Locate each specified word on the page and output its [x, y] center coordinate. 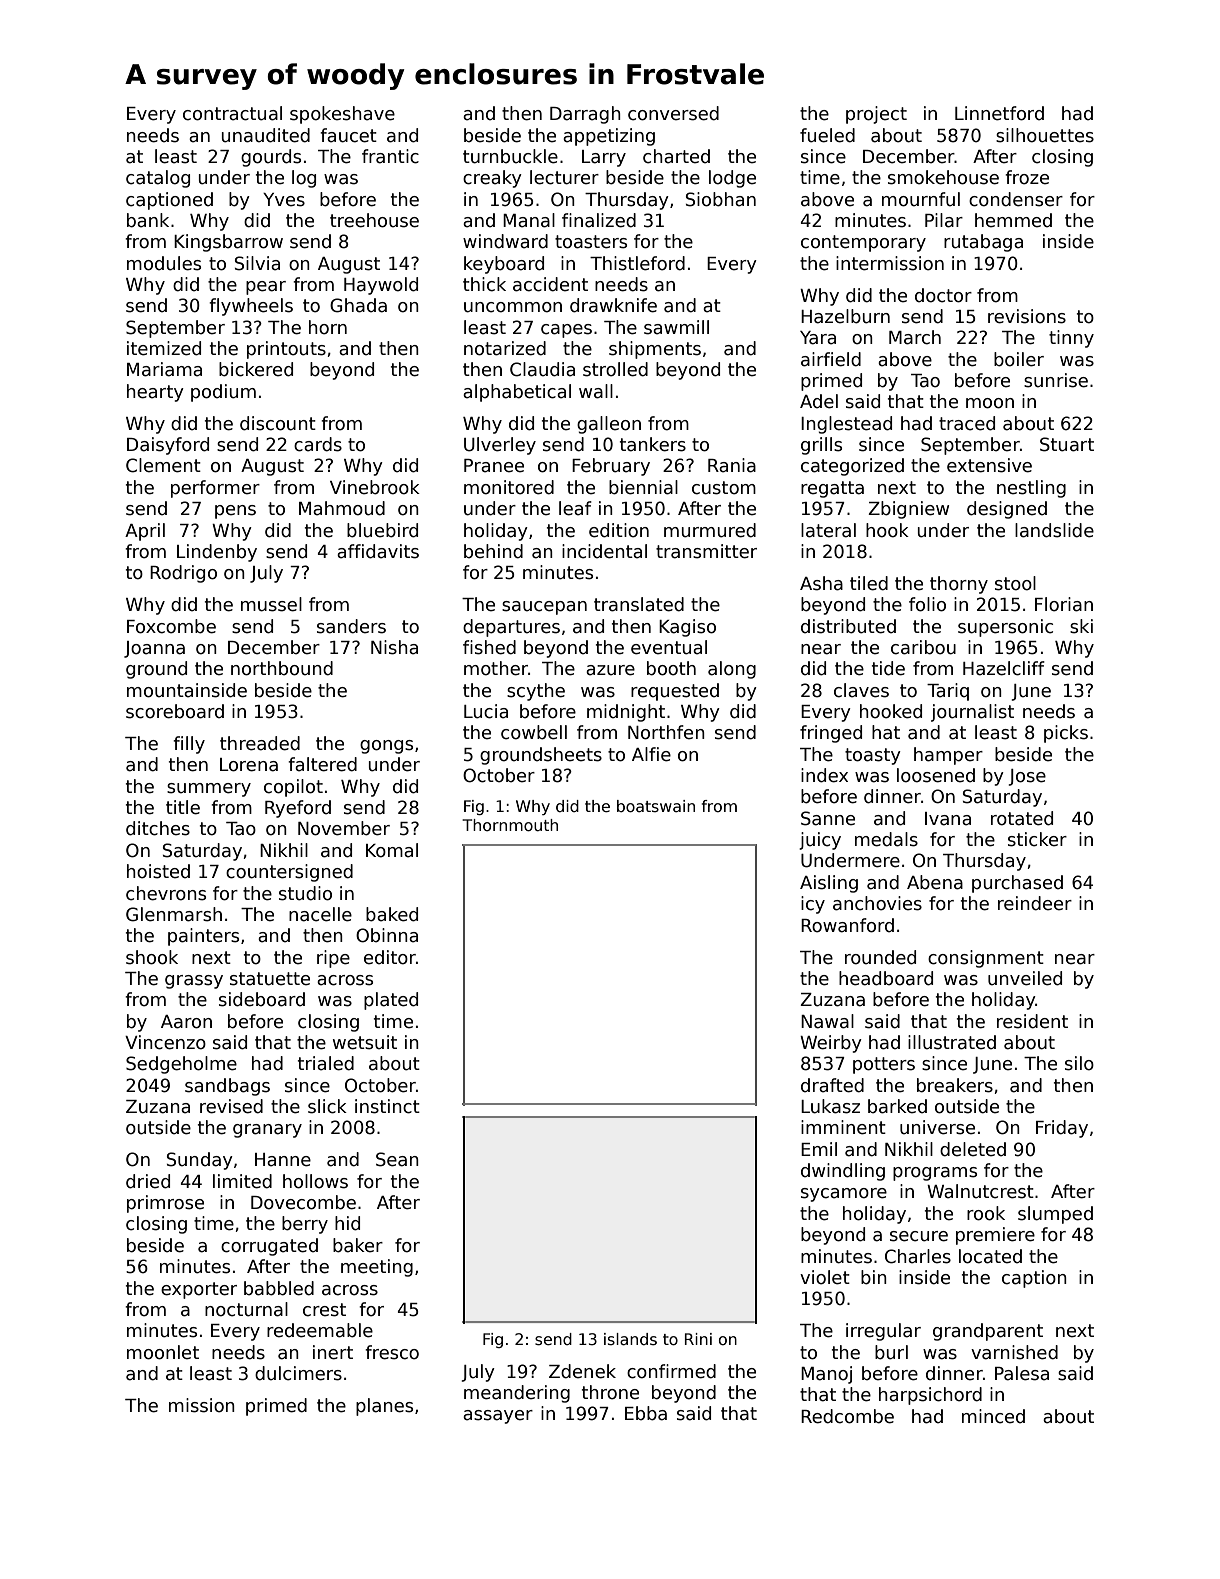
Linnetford [999, 113]
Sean [397, 1159]
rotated [1022, 818]
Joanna [154, 649]
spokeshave [342, 115]
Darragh [585, 115]
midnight [626, 713]
